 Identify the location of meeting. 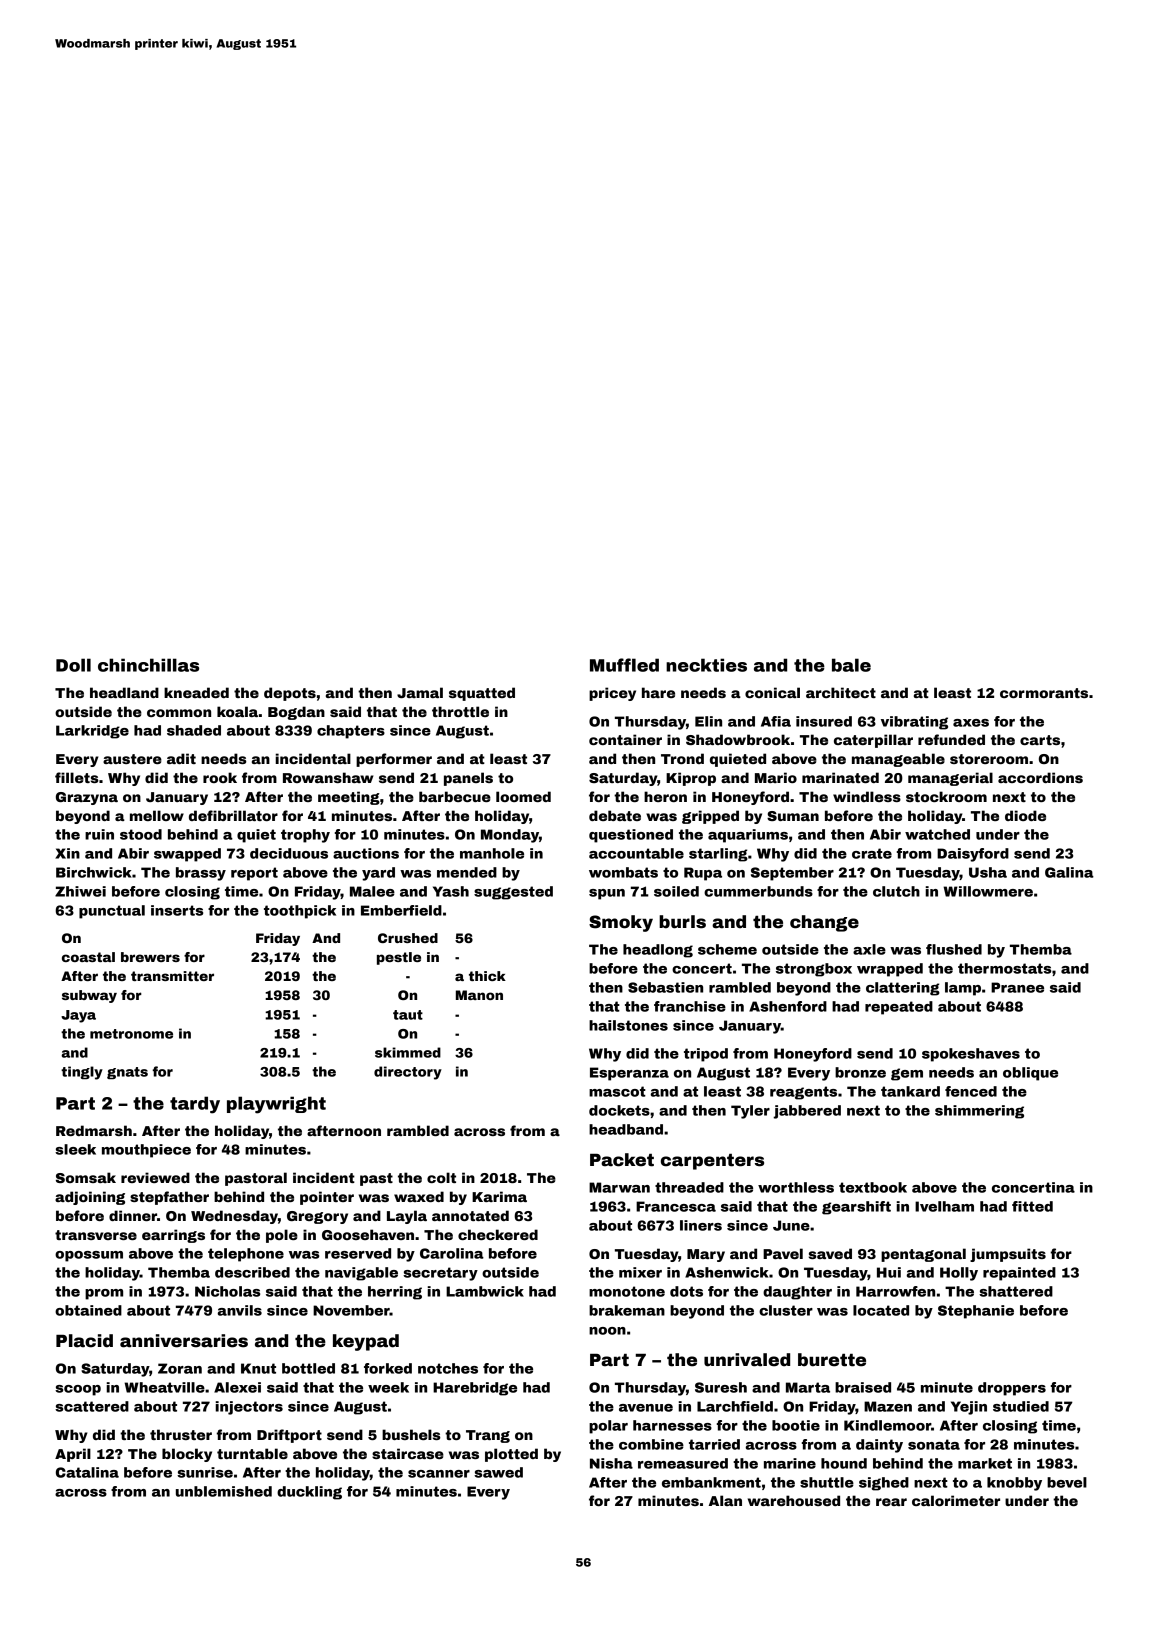
(349, 798).
